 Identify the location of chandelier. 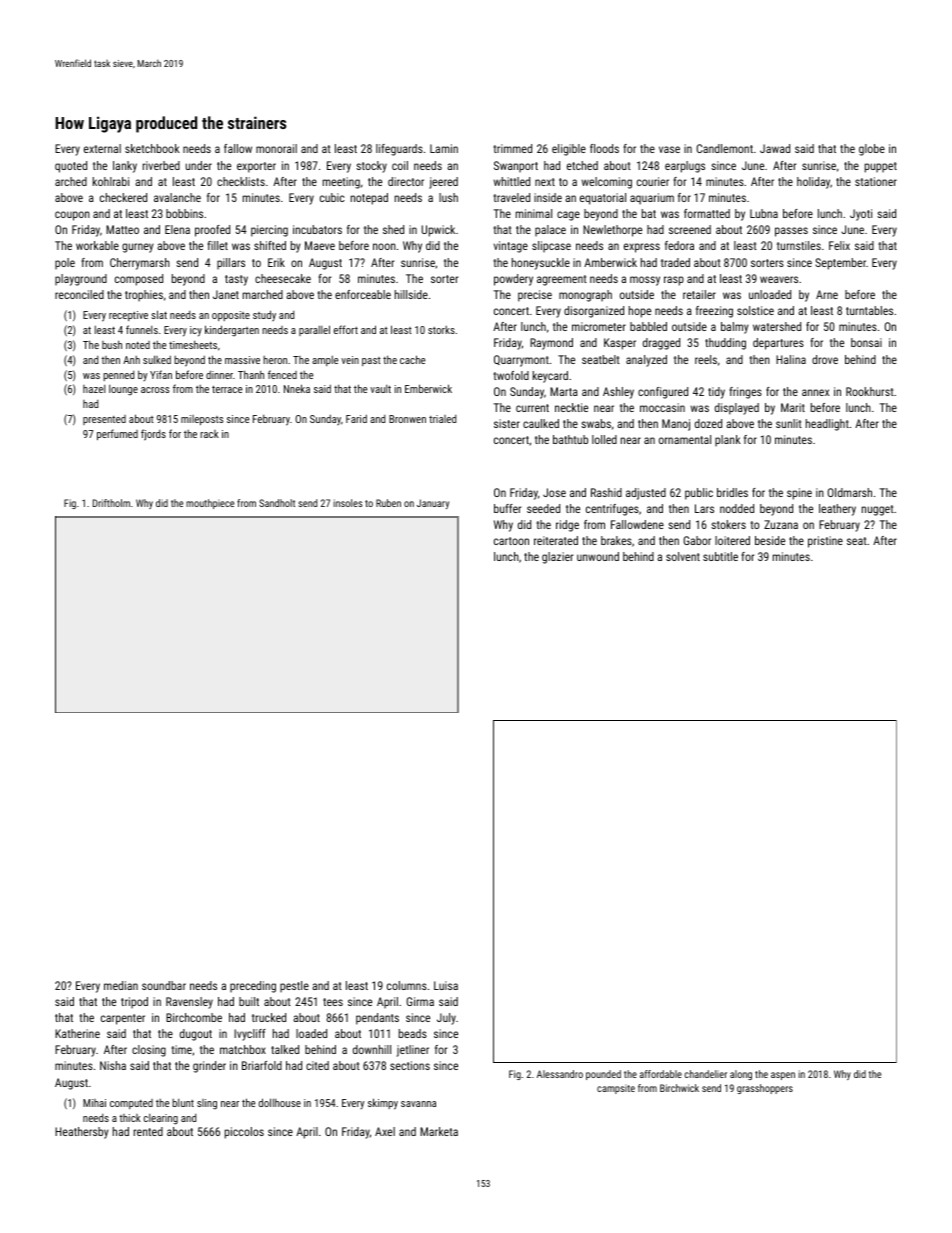
(705, 1074).
